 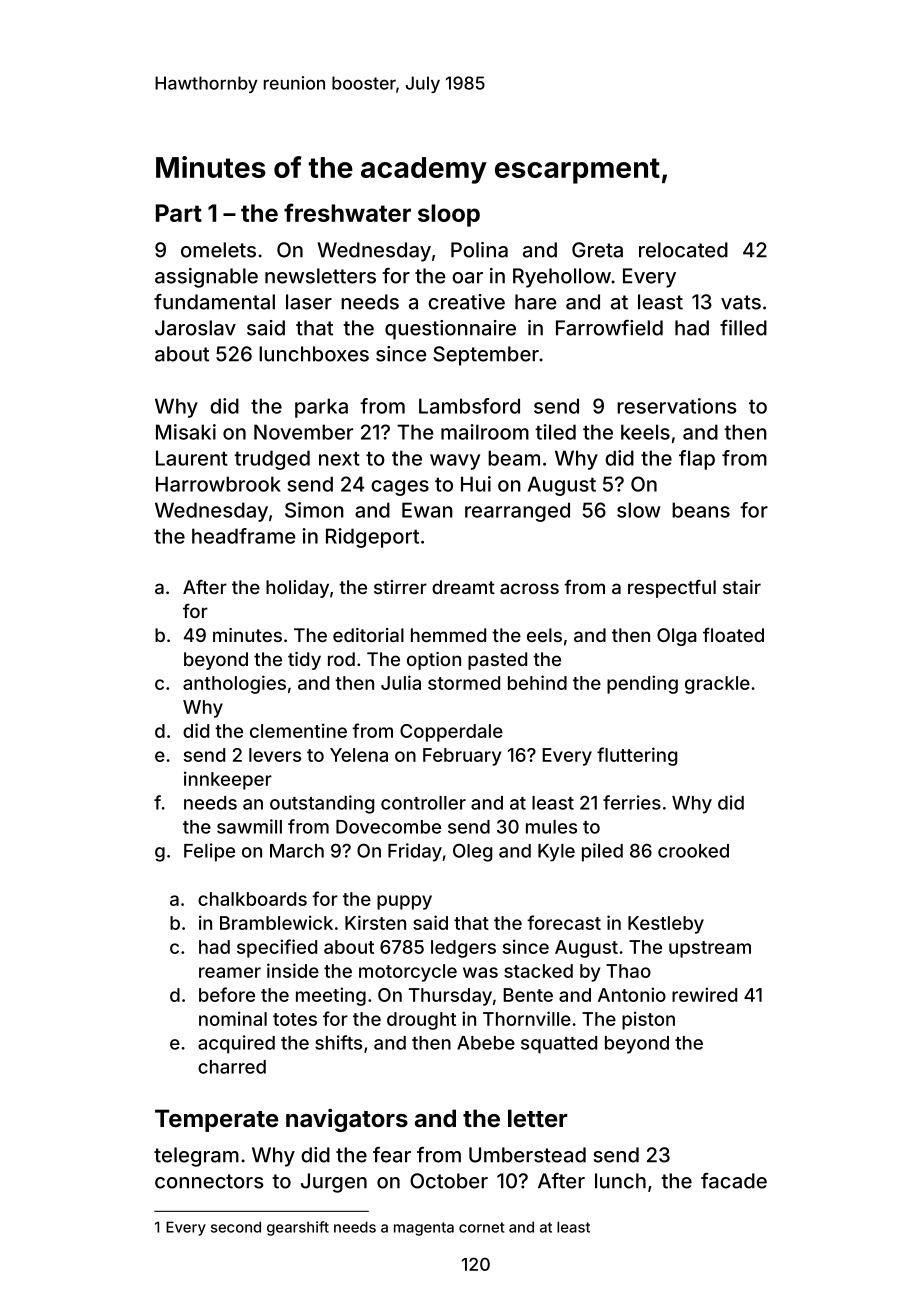 I want to click on Greta, so click(x=597, y=250).
